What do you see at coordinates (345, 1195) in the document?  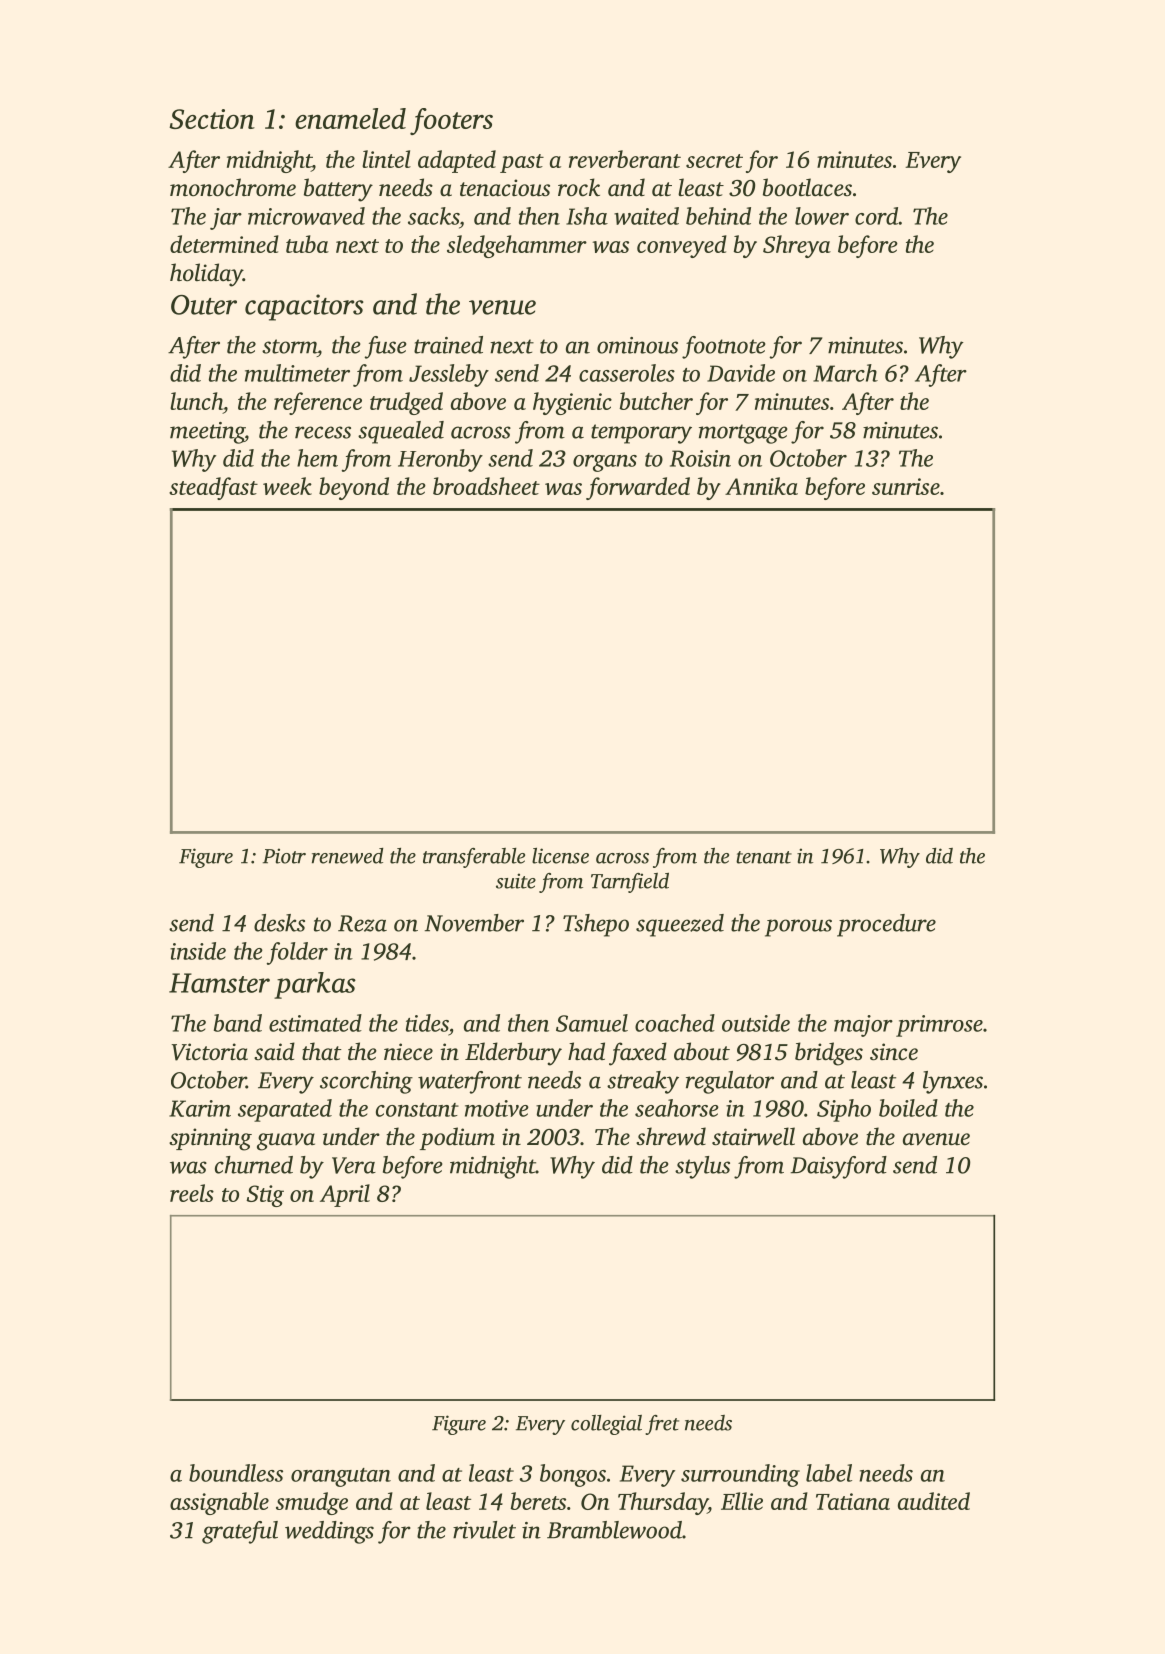 I see `April` at bounding box center [345, 1195].
